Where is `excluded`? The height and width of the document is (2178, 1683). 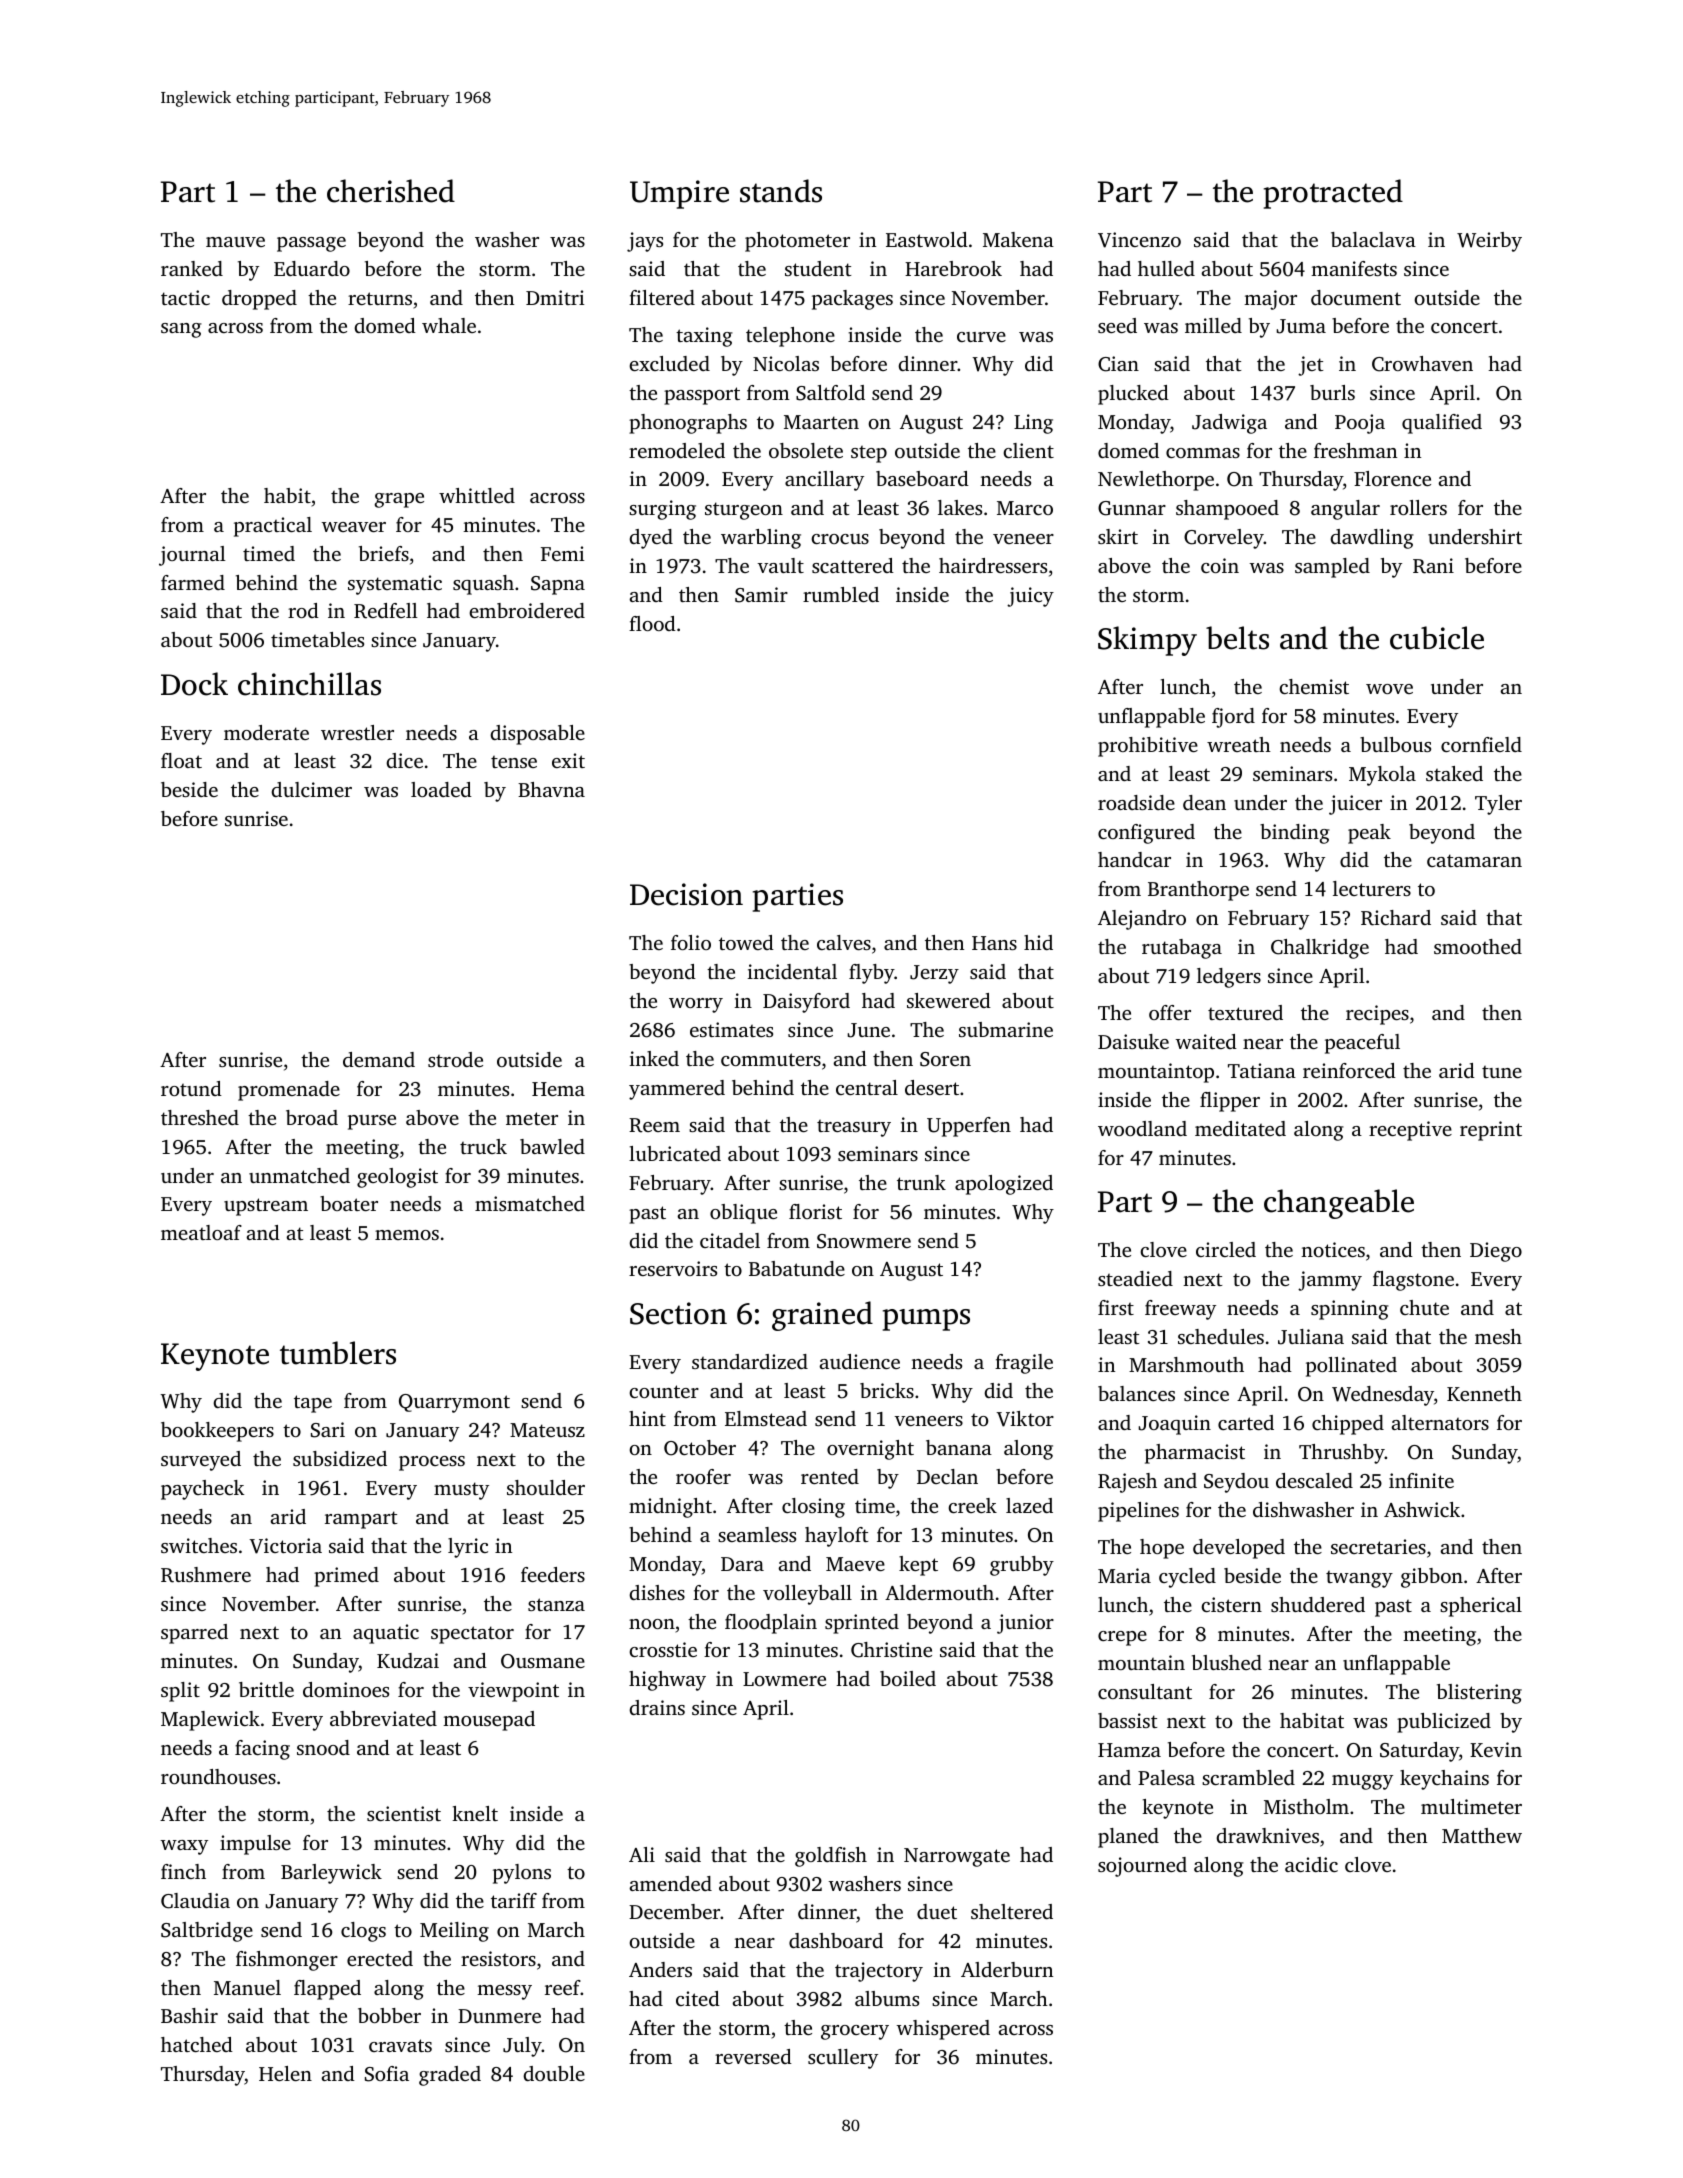
excluded is located at coordinates (669, 363).
